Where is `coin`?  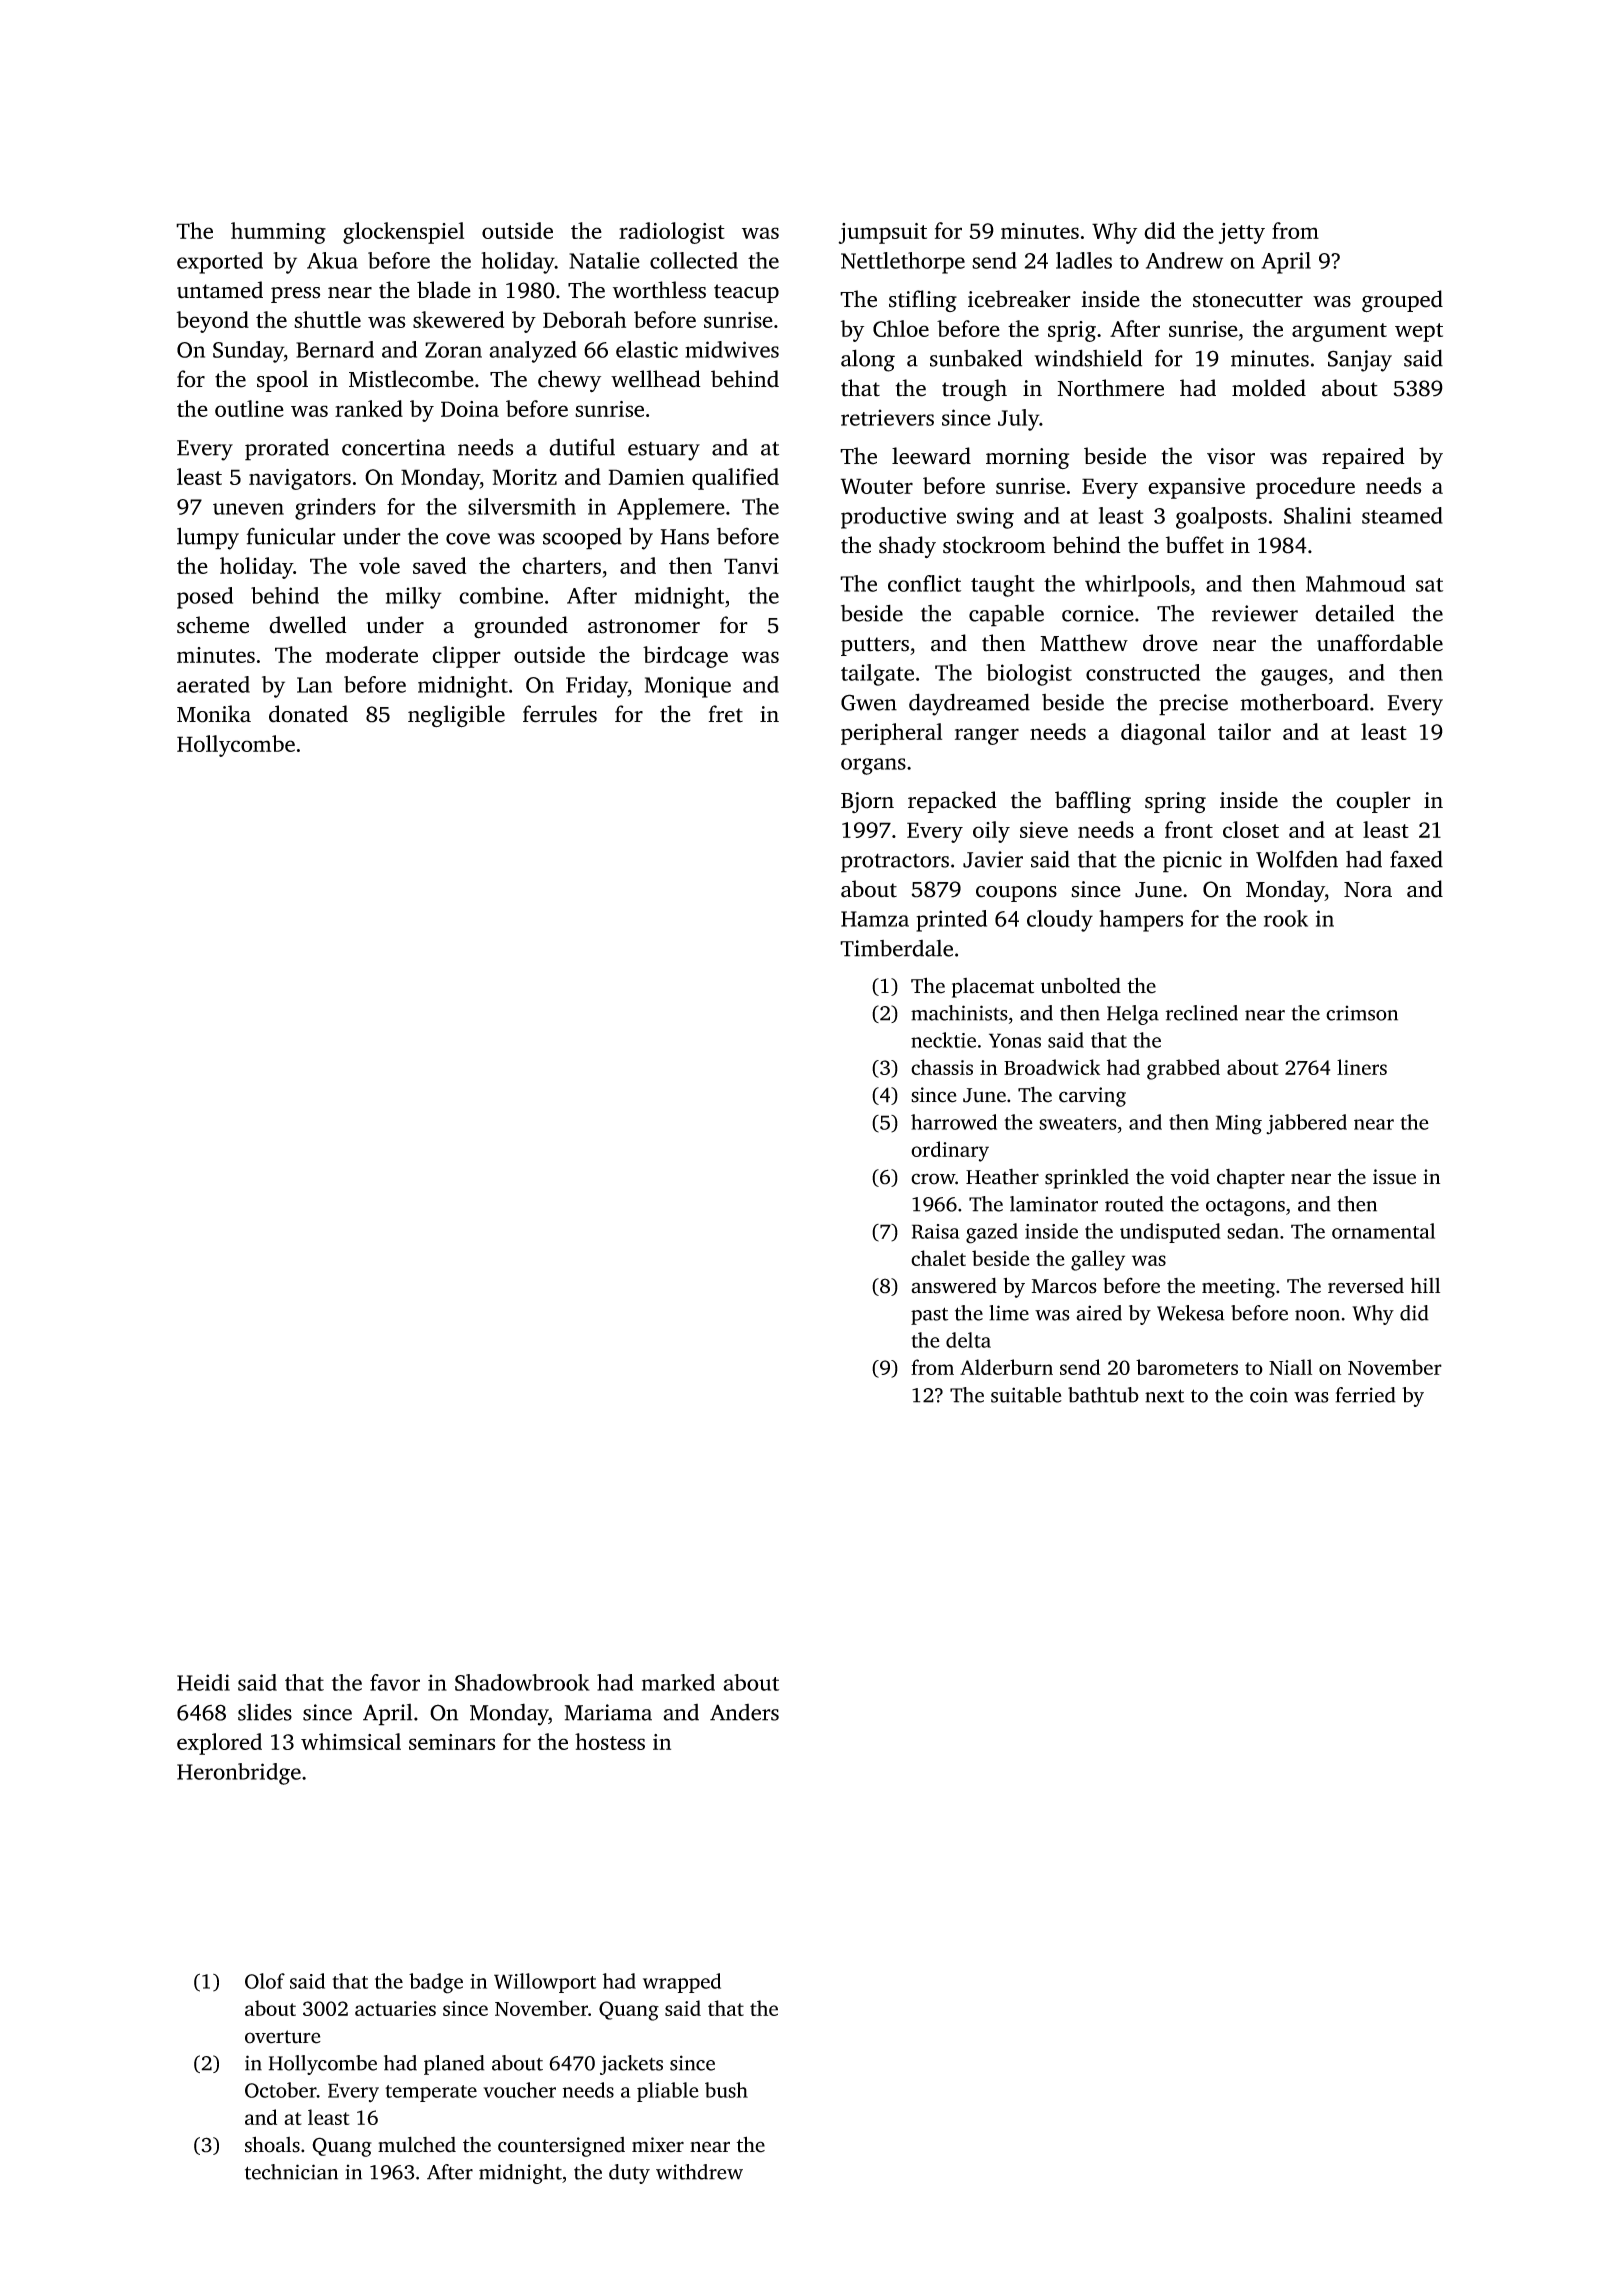
coin is located at coordinates (1269, 1395).
